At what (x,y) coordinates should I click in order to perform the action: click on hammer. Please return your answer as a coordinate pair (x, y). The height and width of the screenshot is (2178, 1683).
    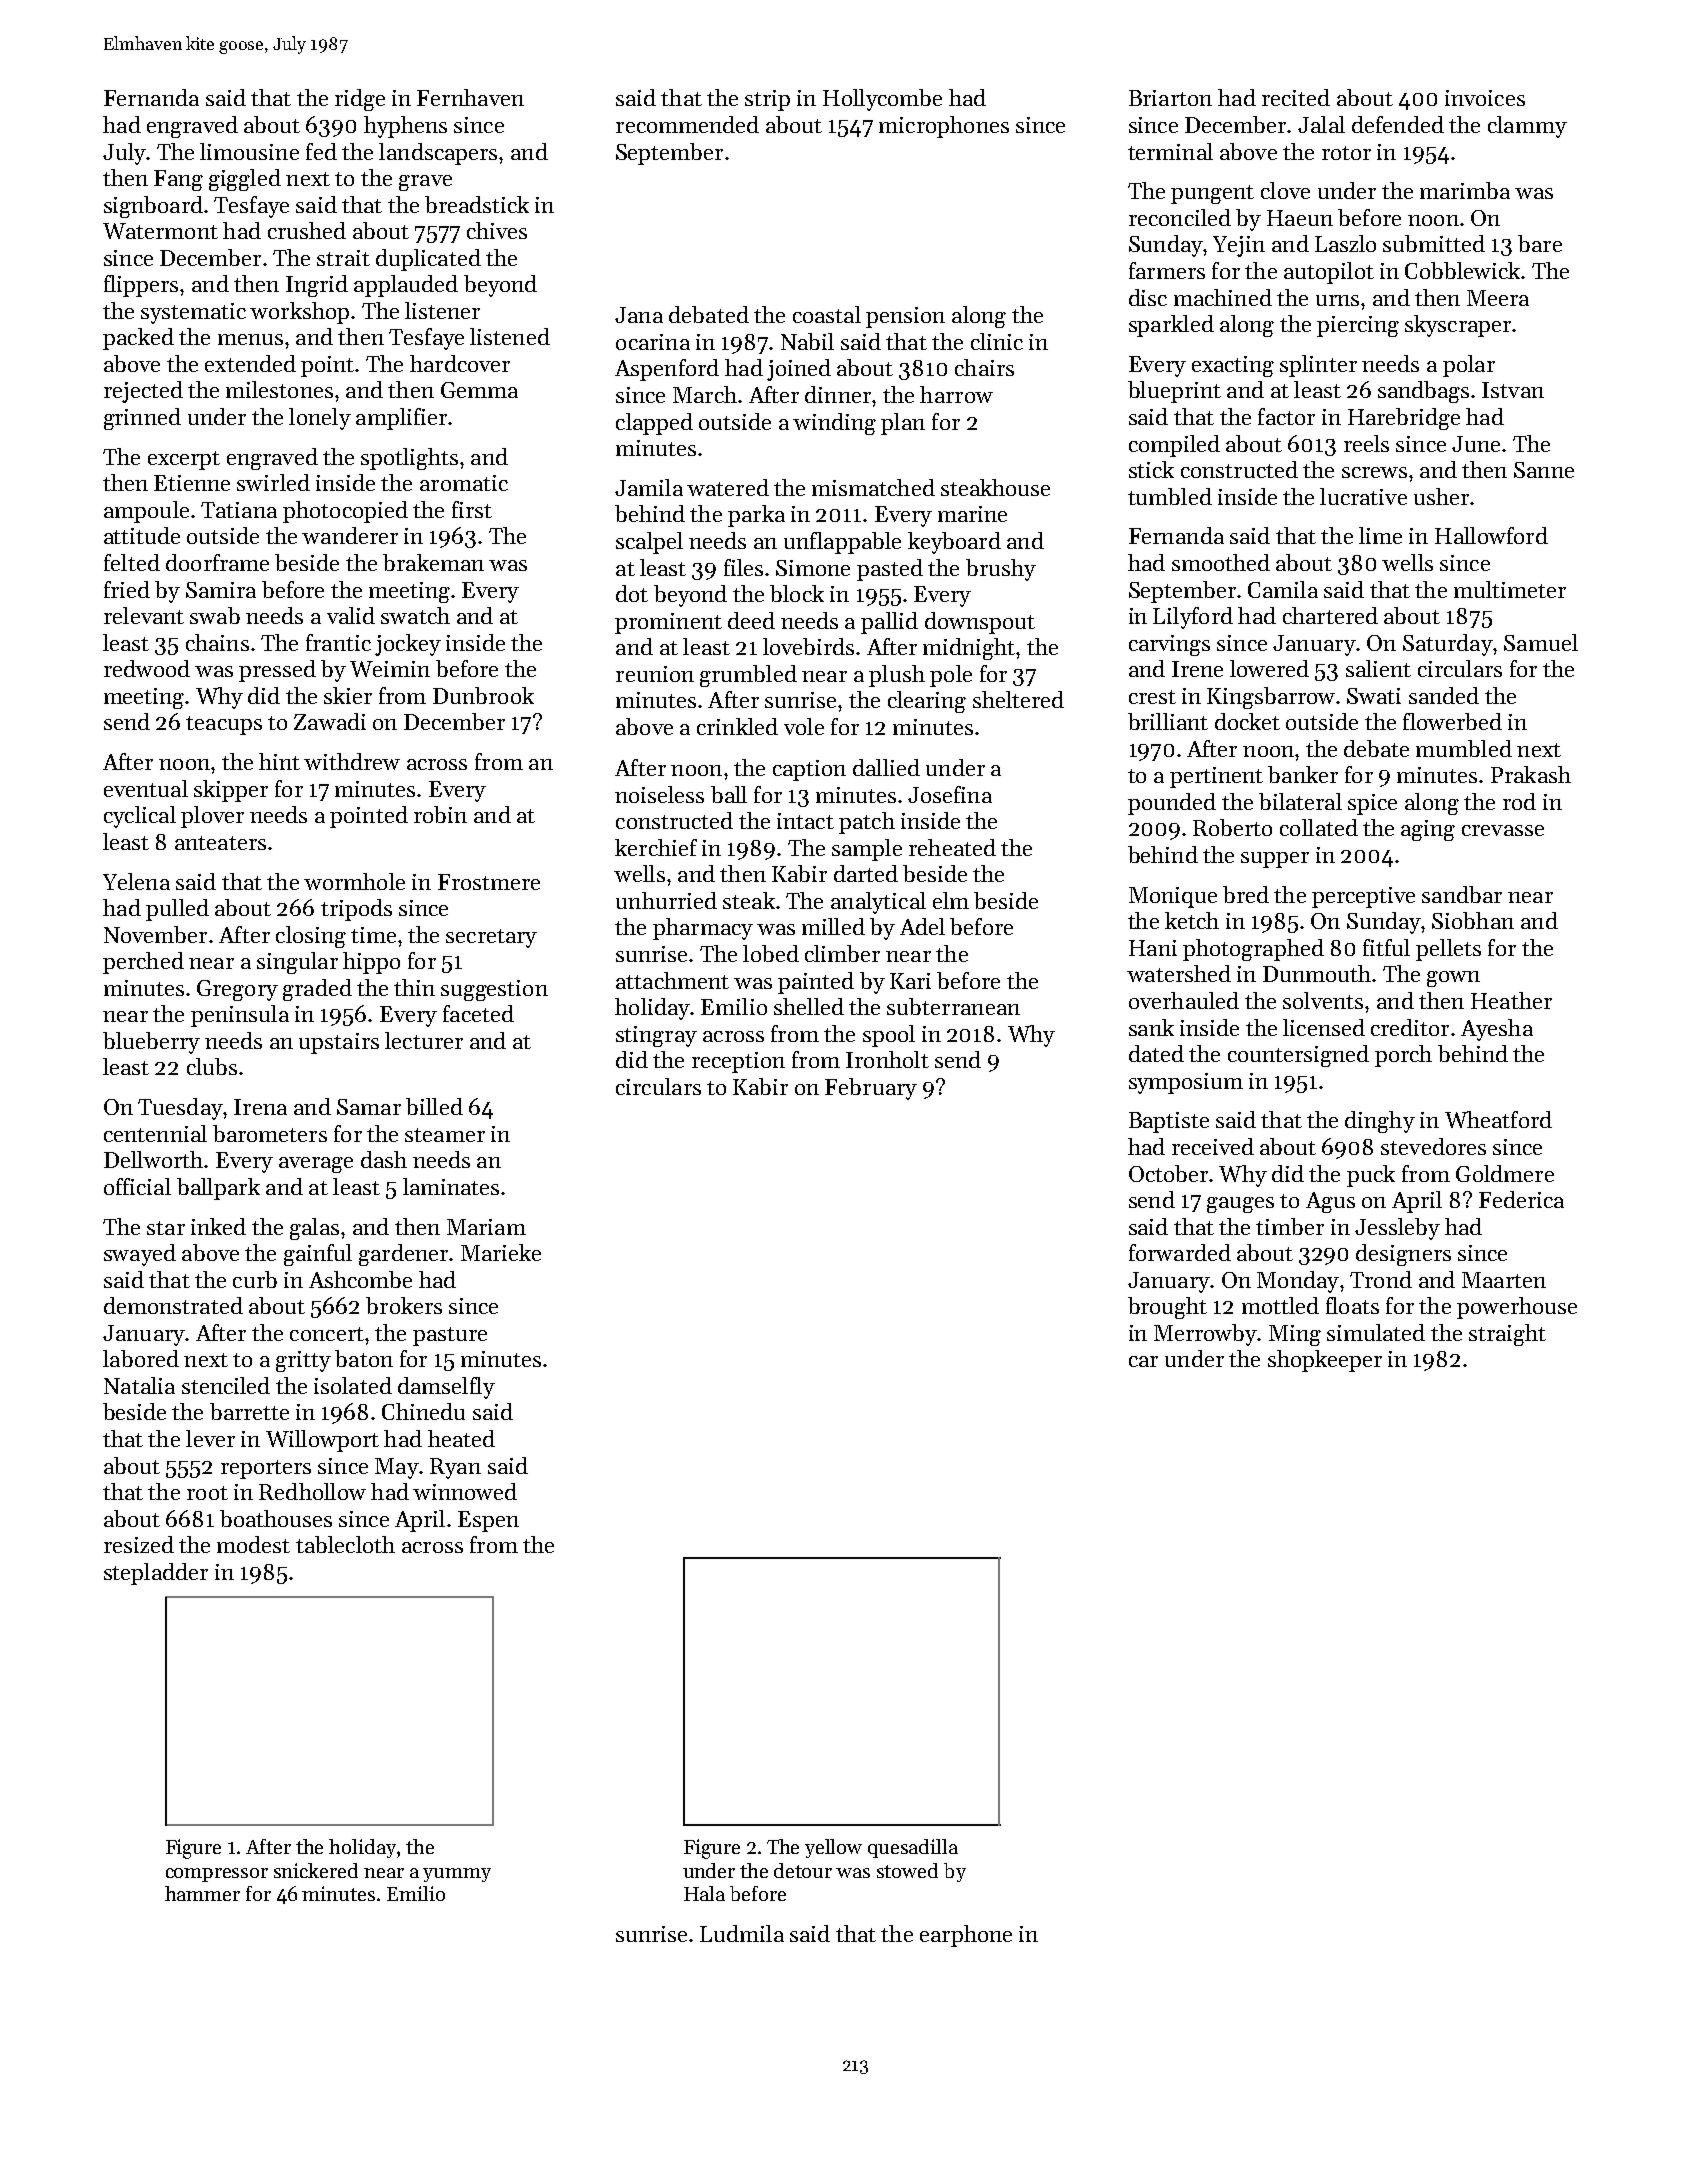
    Looking at the image, I should click on (202, 1893).
